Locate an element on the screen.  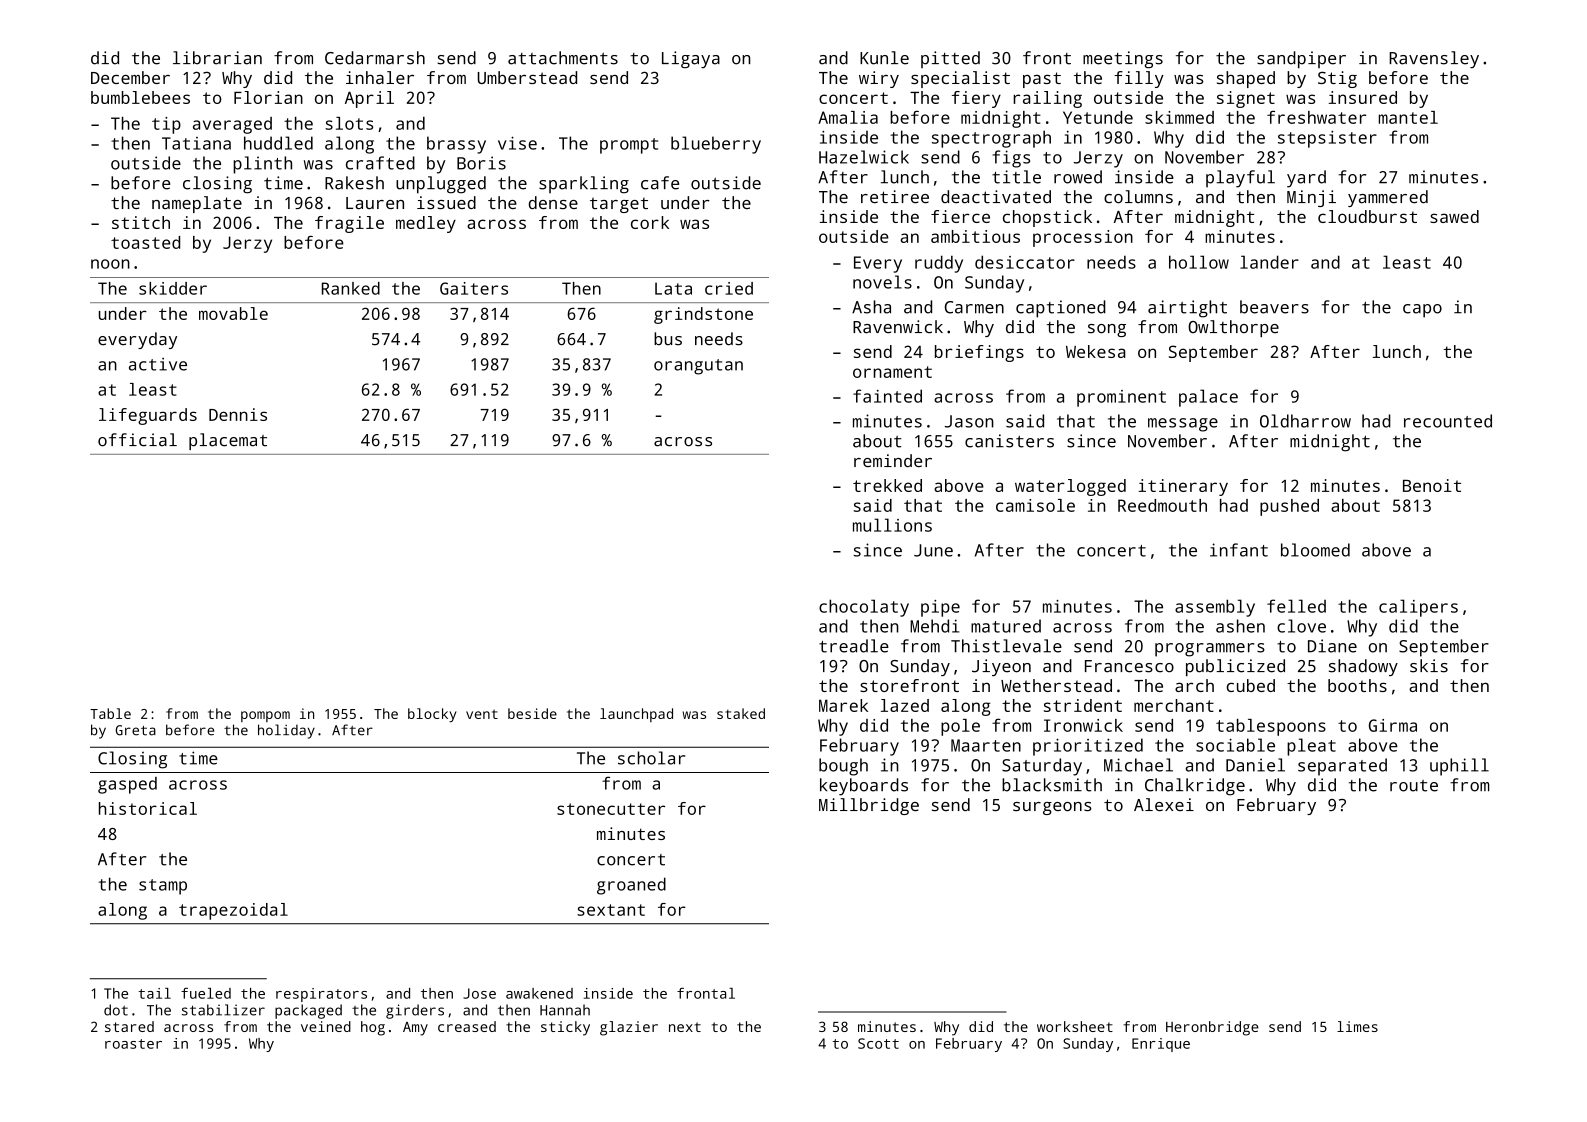
Girma is located at coordinates (1393, 725).
